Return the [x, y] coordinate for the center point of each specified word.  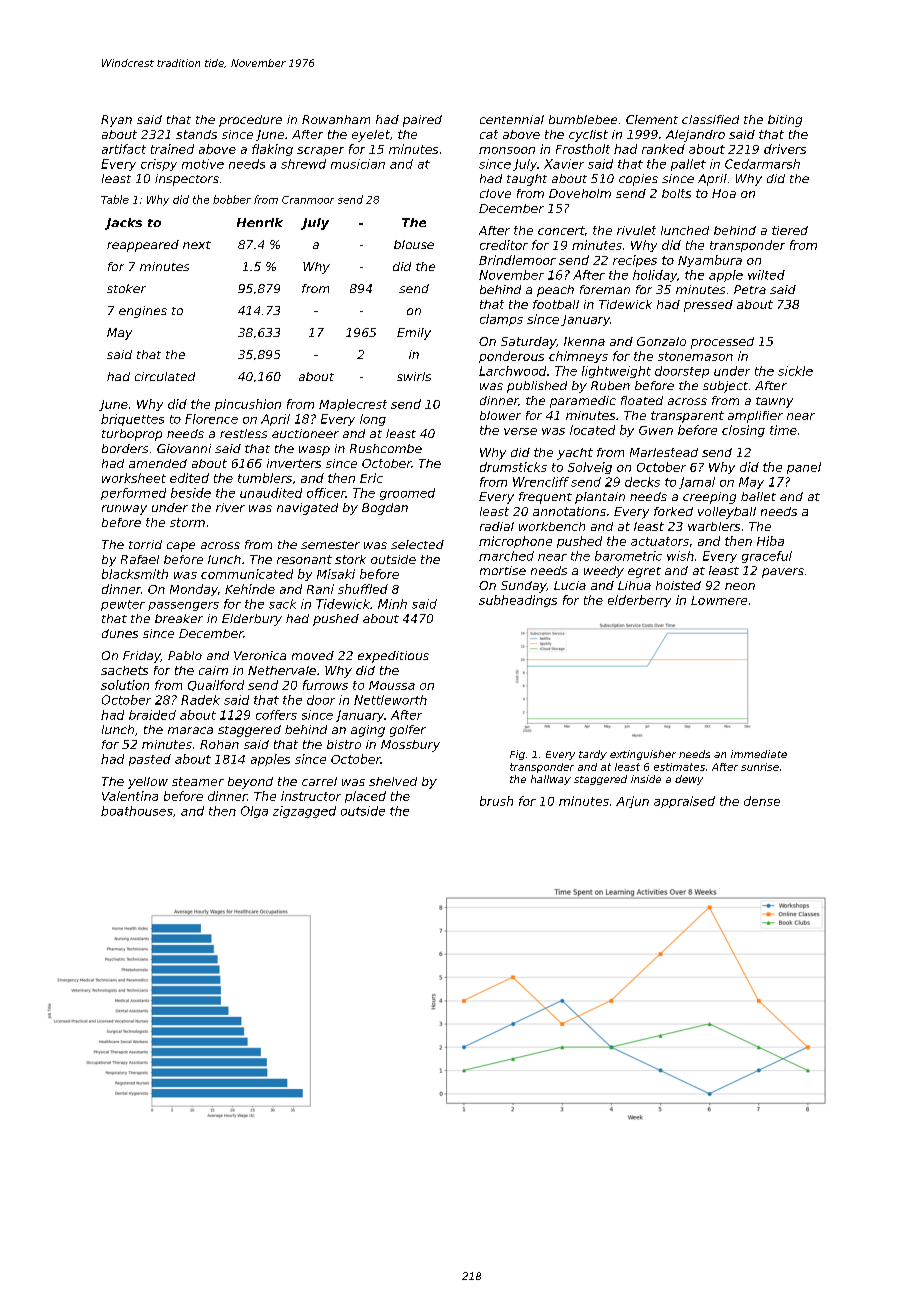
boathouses [137, 811]
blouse [414, 244]
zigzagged [304, 812]
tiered [790, 230]
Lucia [570, 585]
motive [203, 164]
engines [143, 312]
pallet [688, 165]
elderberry [639, 601]
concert [561, 230]
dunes [120, 633]
